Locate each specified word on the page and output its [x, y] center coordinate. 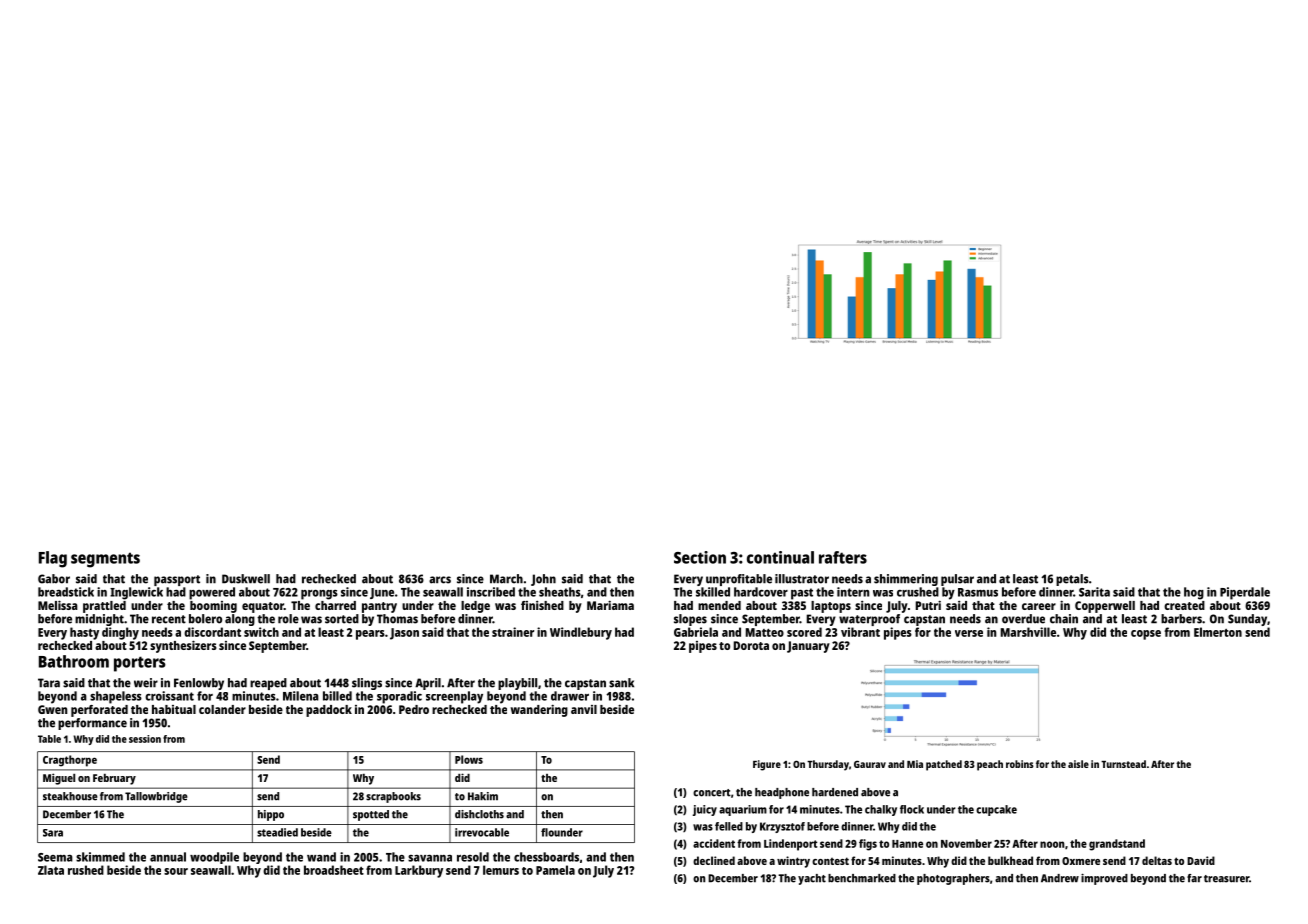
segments [105, 560]
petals [1072, 580]
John [543, 580]
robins [1020, 764]
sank [621, 683]
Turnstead [1123, 764]
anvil [584, 709]
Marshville [1028, 632]
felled [729, 826]
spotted [371, 815]
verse [969, 633]
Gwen [52, 709]
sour [176, 871]
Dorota [751, 645]
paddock [329, 711]
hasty [84, 633]
